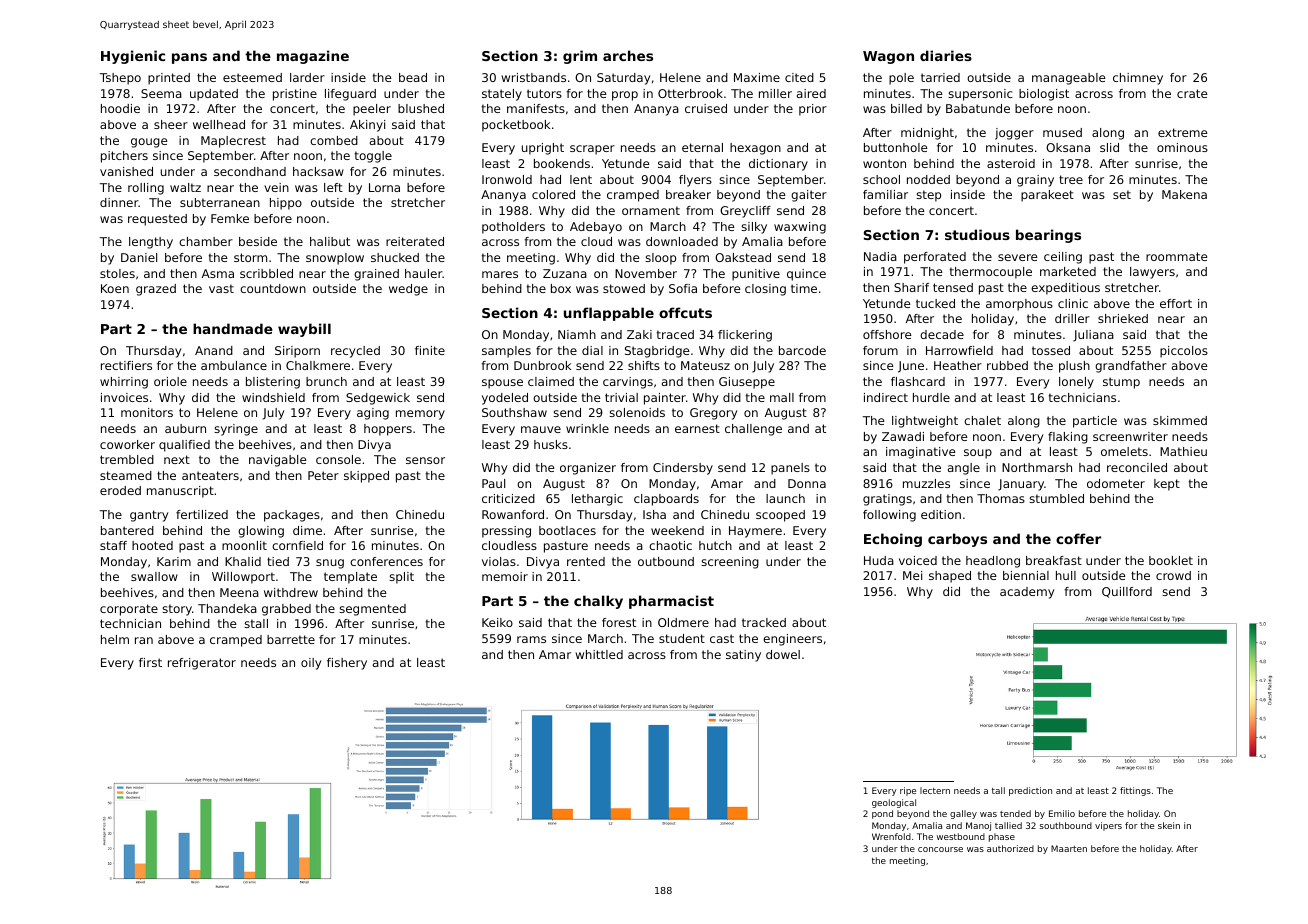  I want to click on piccolos, so click(1184, 352).
